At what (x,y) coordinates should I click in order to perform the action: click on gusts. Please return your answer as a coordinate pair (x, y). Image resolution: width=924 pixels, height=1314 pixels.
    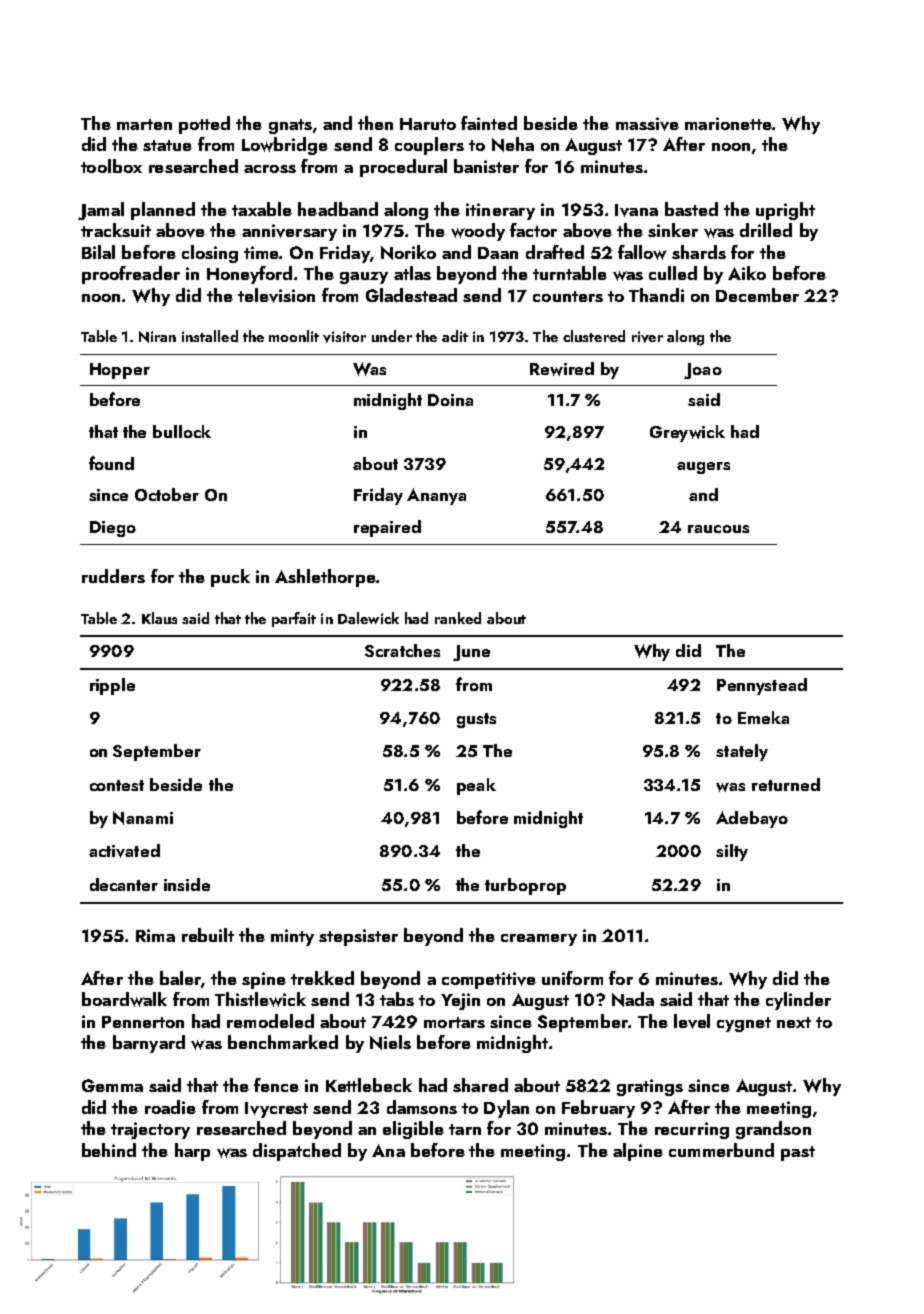
    Looking at the image, I should click on (476, 720).
